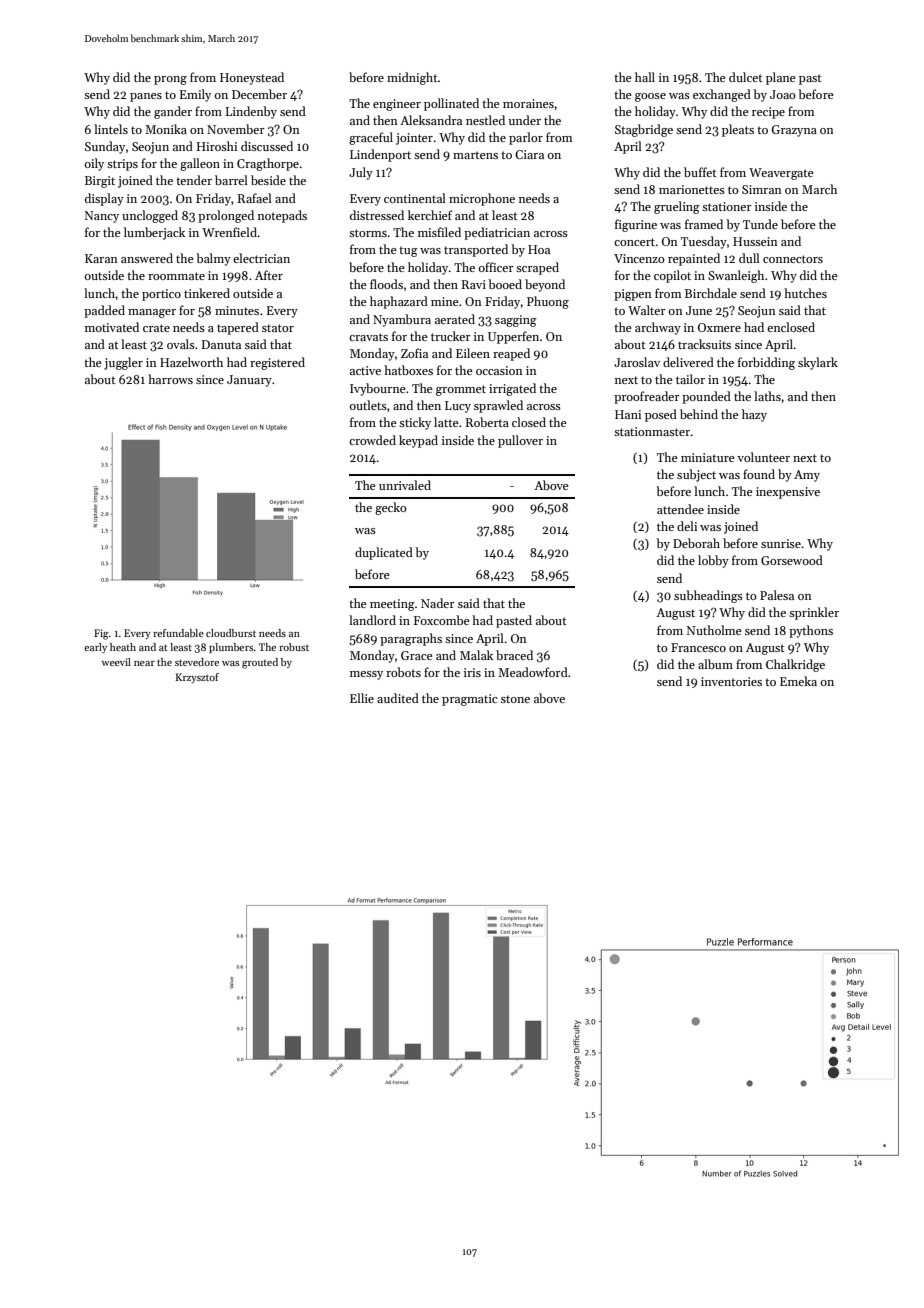  What do you see at coordinates (412, 78) in the screenshot?
I see `midnight` at bounding box center [412, 78].
